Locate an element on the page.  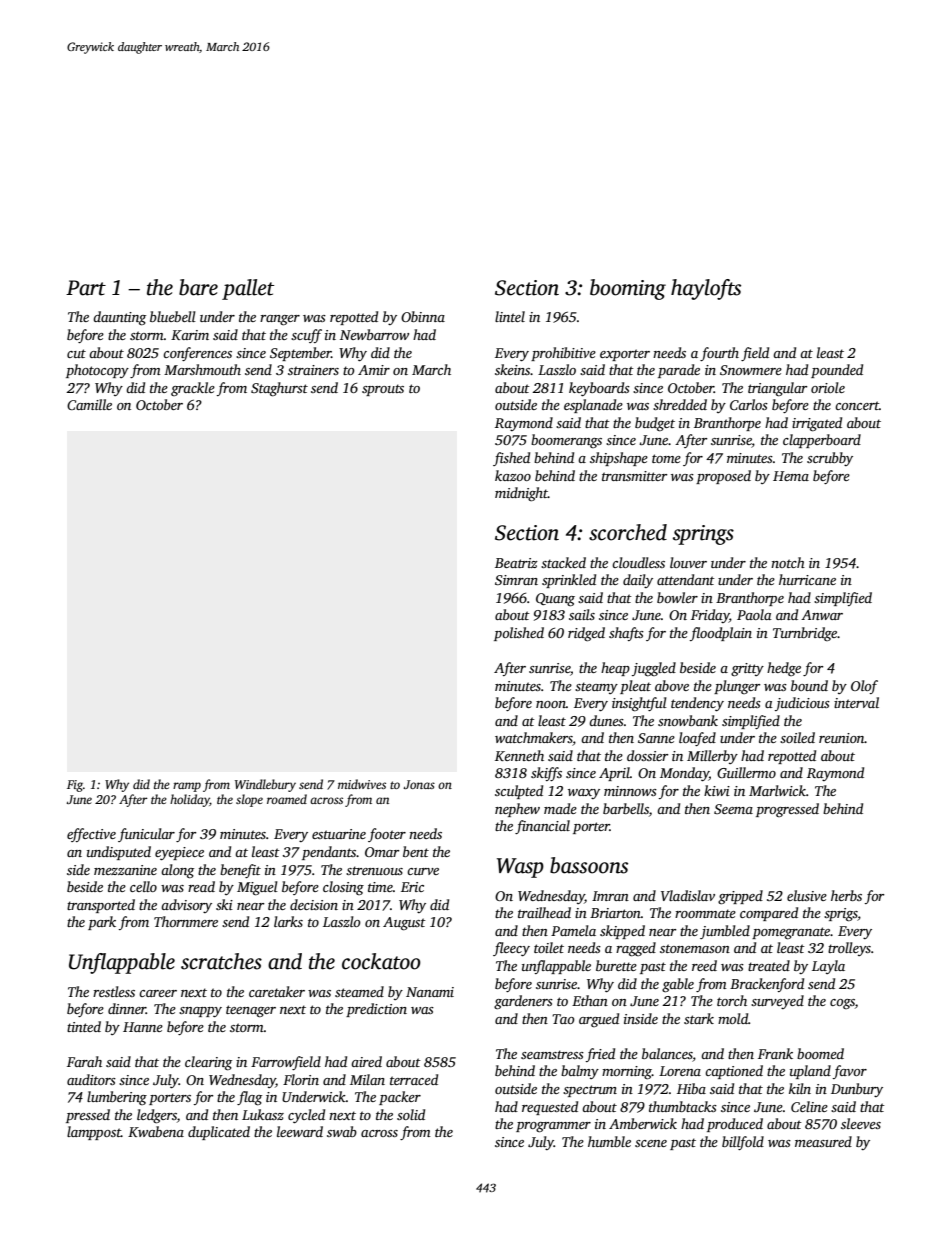
trolleys is located at coordinates (849, 949).
